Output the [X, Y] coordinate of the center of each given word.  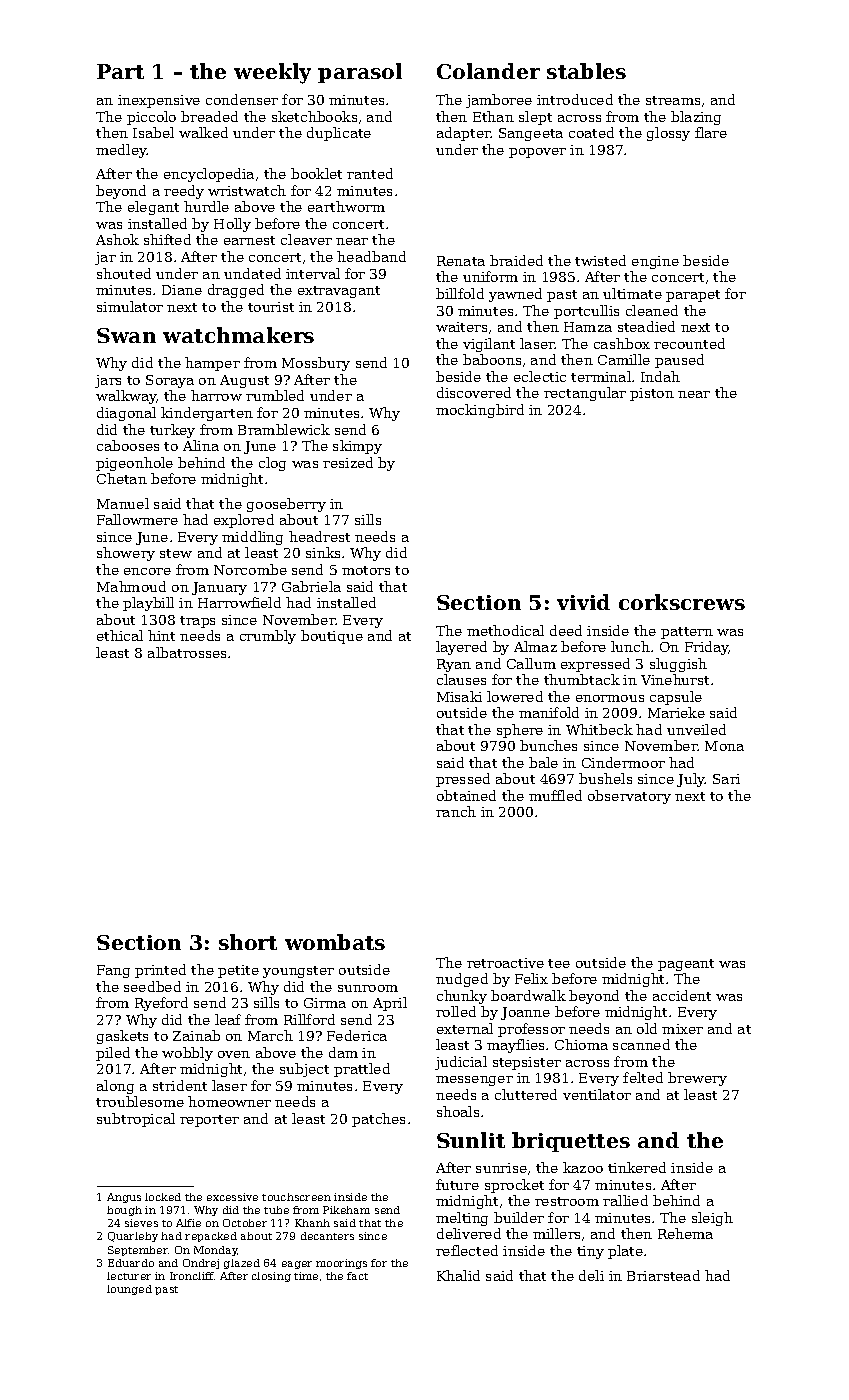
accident [682, 995]
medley [121, 151]
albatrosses [187, 652]
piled [113, 1054]
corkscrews [682, 602]
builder [519, 1217]
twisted [600, 260]
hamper [212, 364]
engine [655, 262]
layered [461, 648]
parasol [360, 73]
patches [378, 1120]
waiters [461, 327]
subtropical [136, 1120]
